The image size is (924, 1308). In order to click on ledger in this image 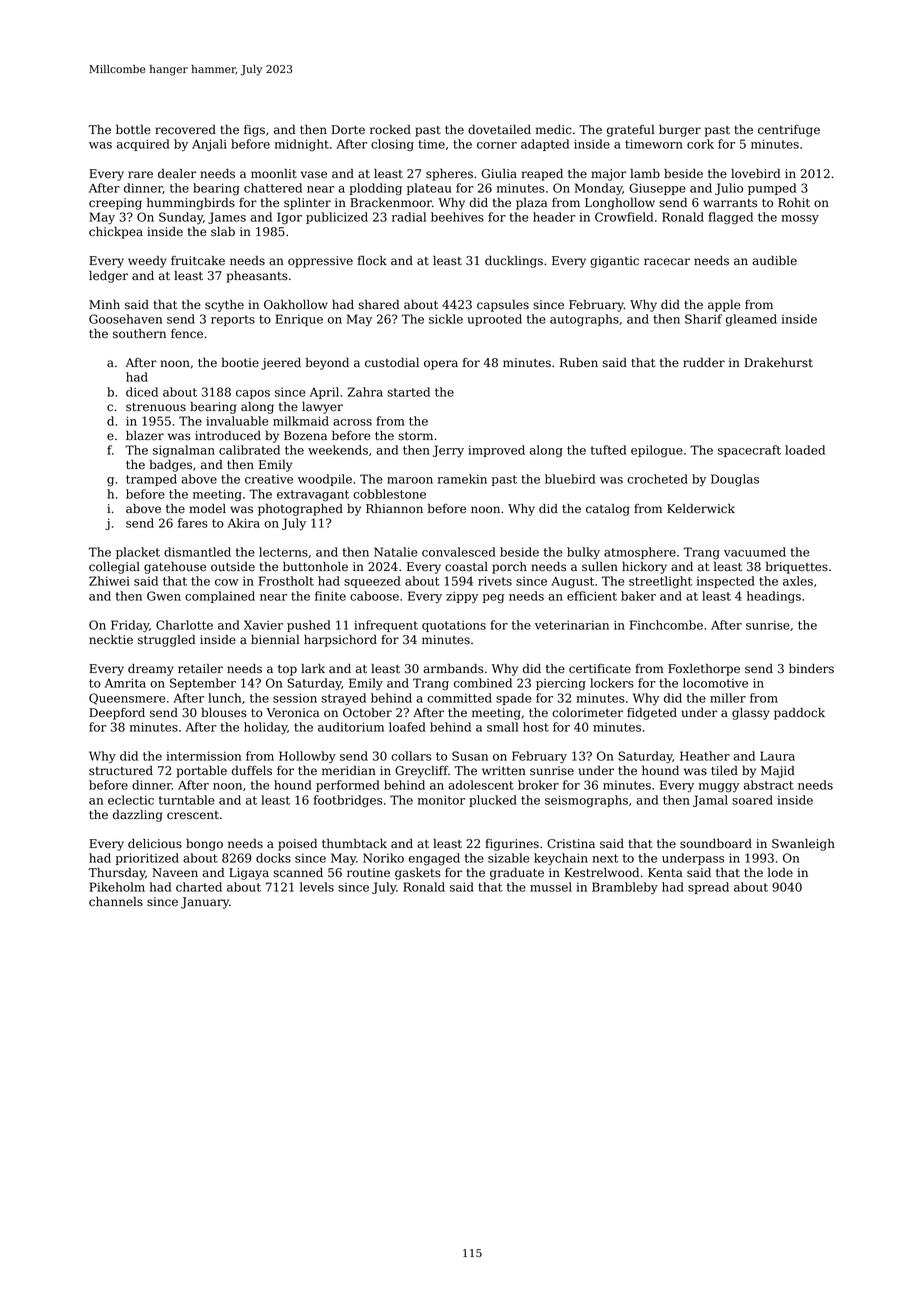, I will do `click(108, 277)`.
